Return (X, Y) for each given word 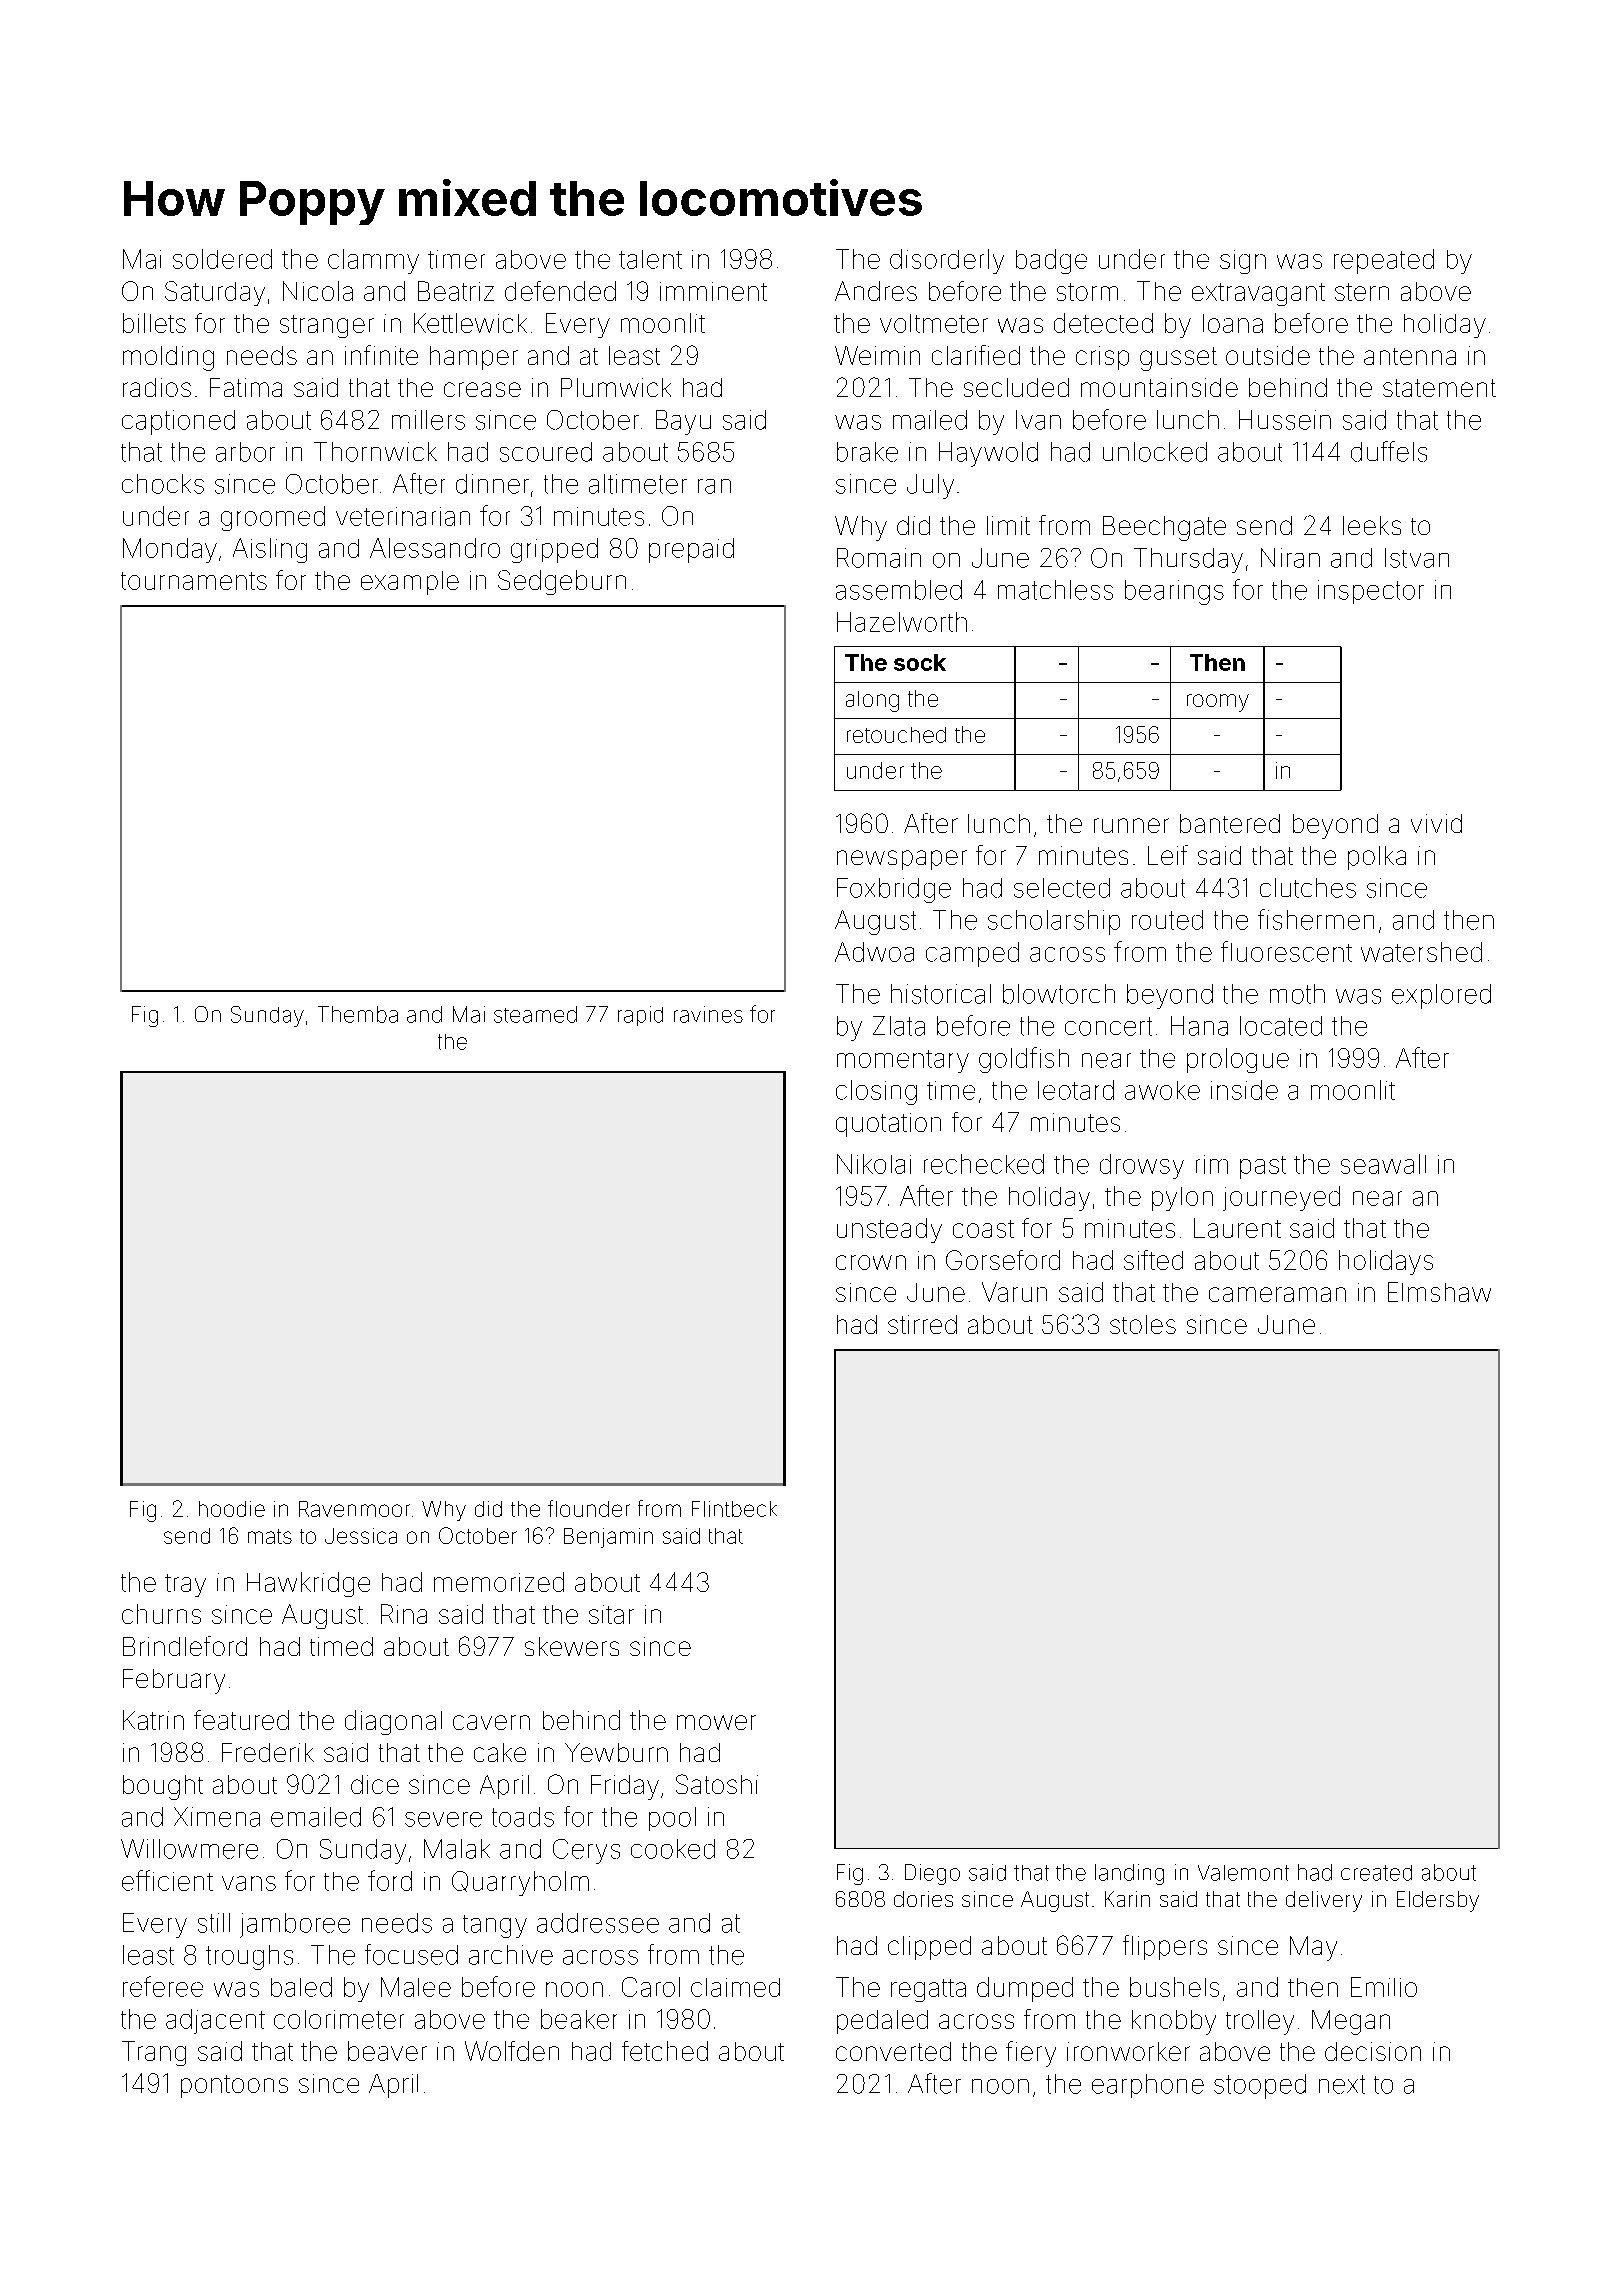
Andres (876, 291)
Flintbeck (734, 1509)
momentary (903, 1061)
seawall (1383, 1164)
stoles (1143, 1324)
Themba (358, 1014)
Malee (416, 1987)
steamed (535, 1014)
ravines (708, 1014)
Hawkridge (308, 1584)
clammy (373, 261)
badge (1051, 261)
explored (1441, 996)
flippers (1165, 1947)
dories (923, 1899)
